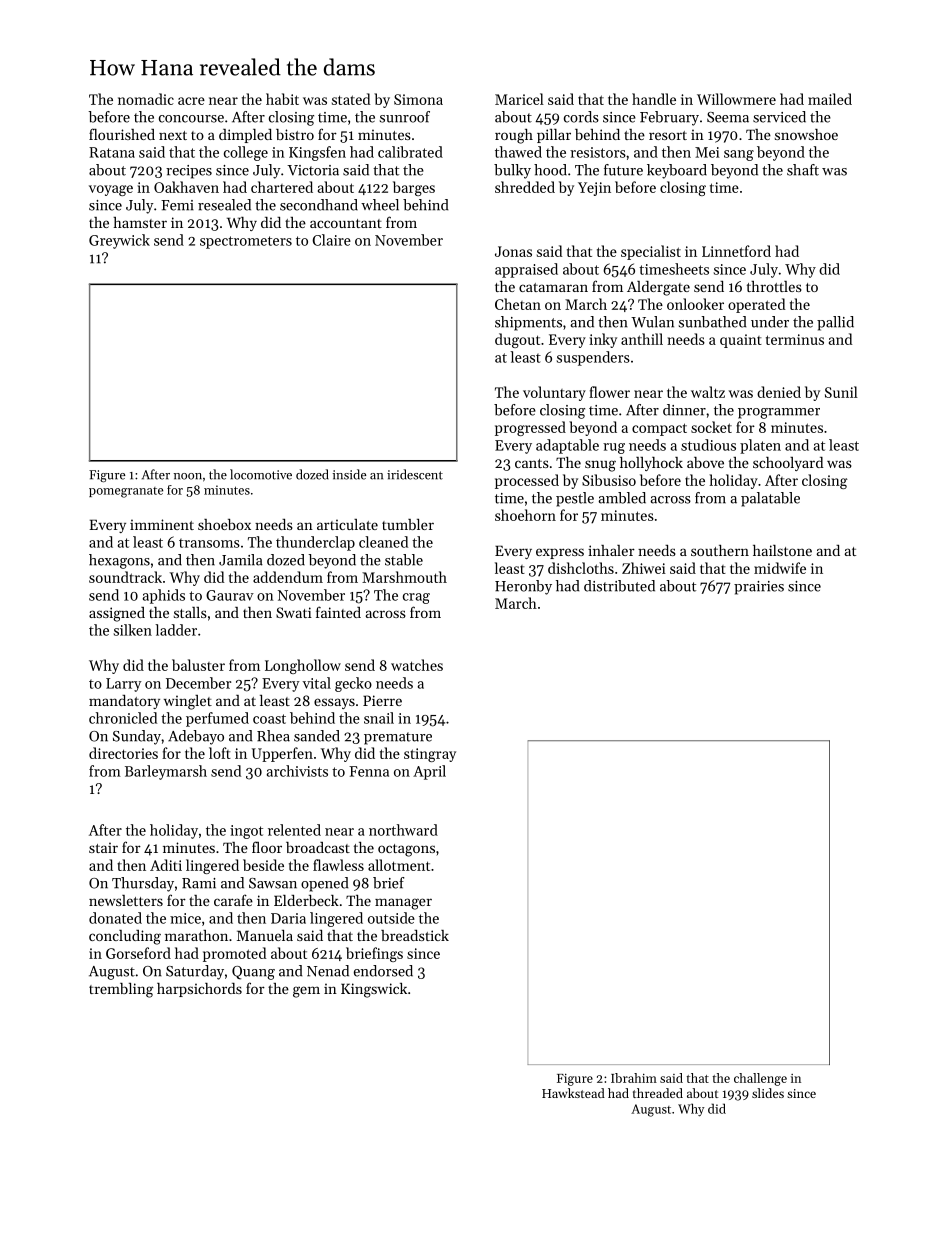  I want to click on harpsichords, so click(199, 990).
